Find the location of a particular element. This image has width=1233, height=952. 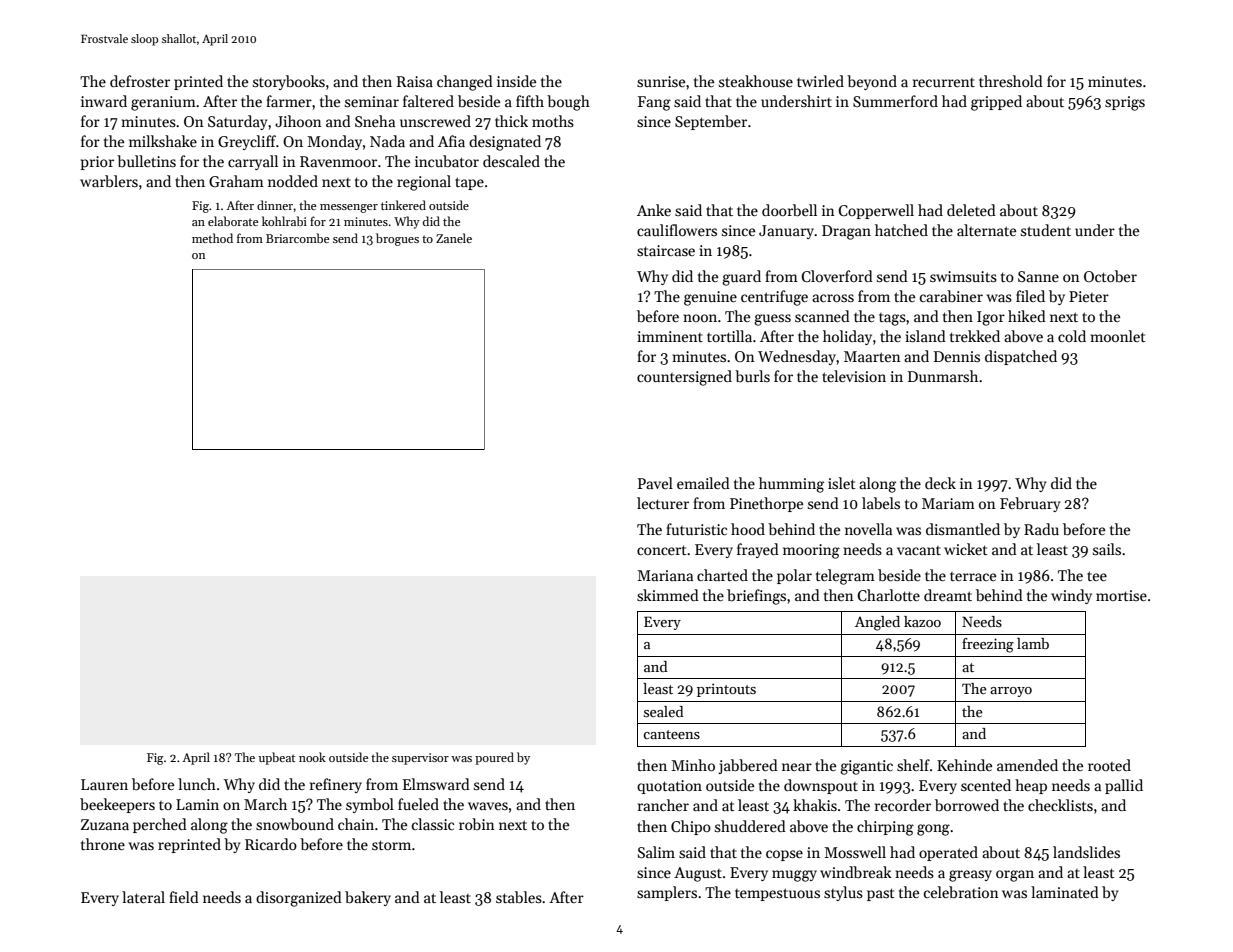

upbeat is located at coordinates (277, 758).
